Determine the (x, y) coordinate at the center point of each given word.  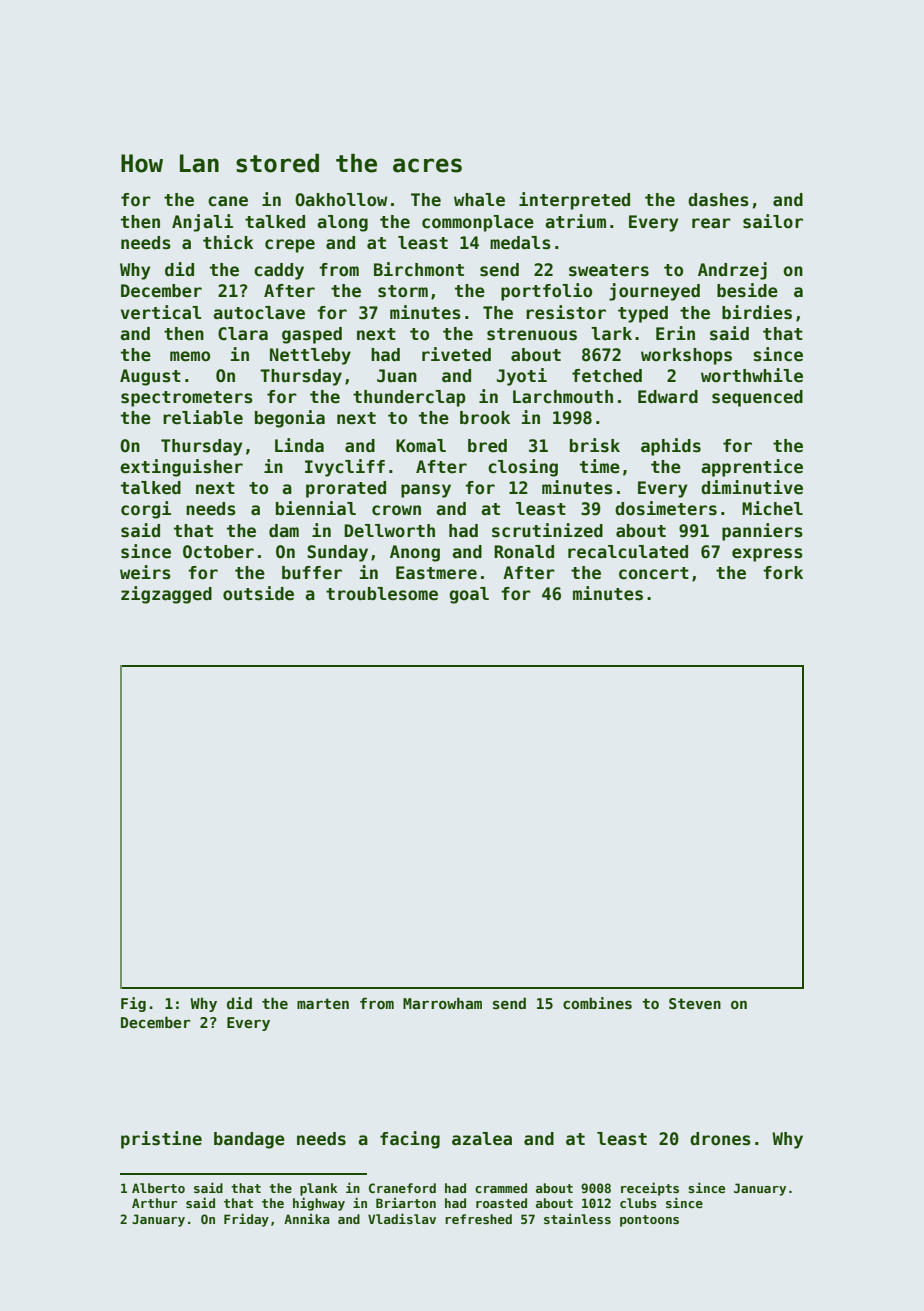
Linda (299, 445)
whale (479, 200)
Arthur (154, 1203)
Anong (415, 553)
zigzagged (166, 595)
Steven (695, 1003)
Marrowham (442, 1003)
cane (228, 201)
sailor (773, 221)
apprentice (752, 468)
